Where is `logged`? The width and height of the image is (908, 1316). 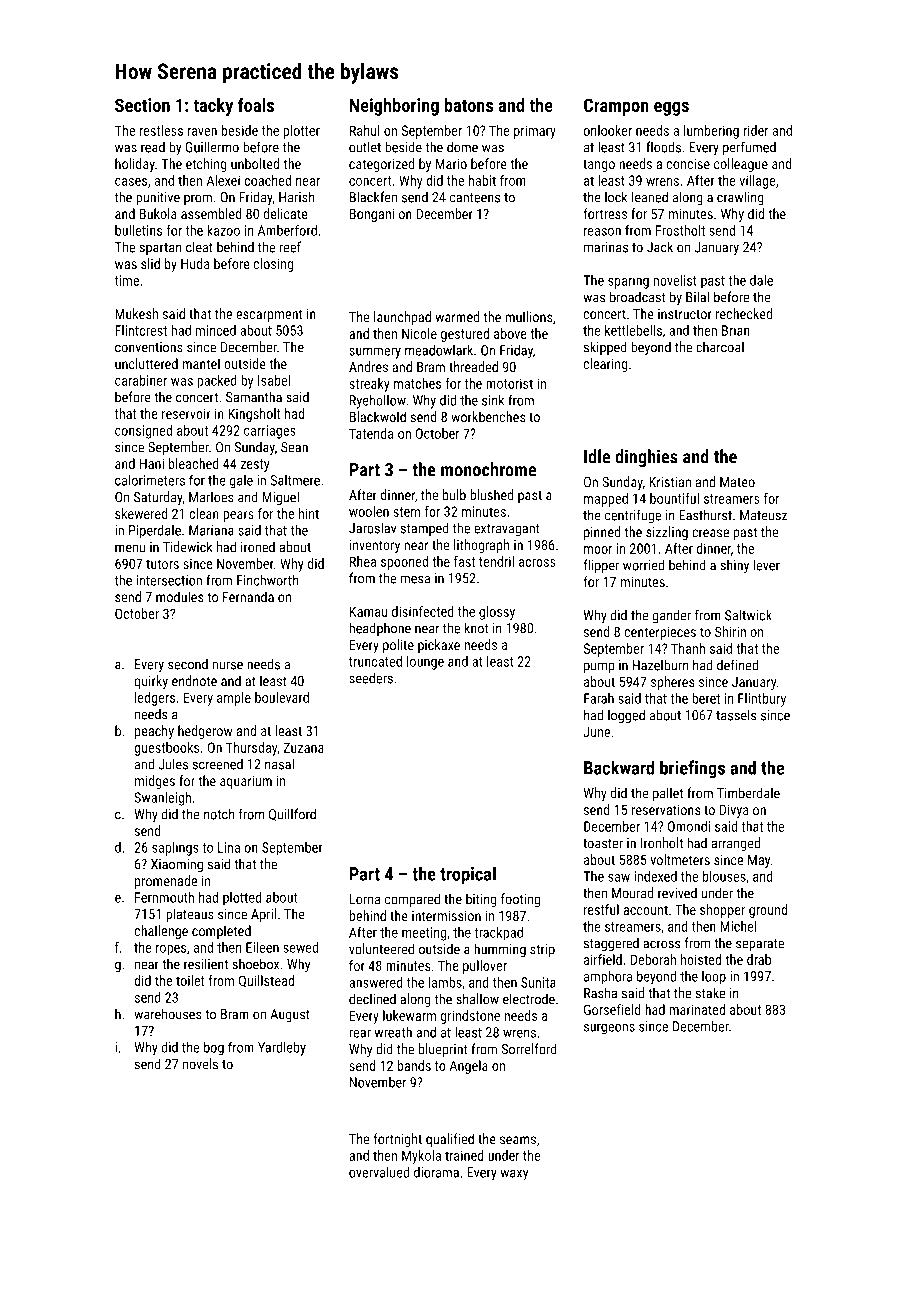 logged is located at coordinates (626, 716).
